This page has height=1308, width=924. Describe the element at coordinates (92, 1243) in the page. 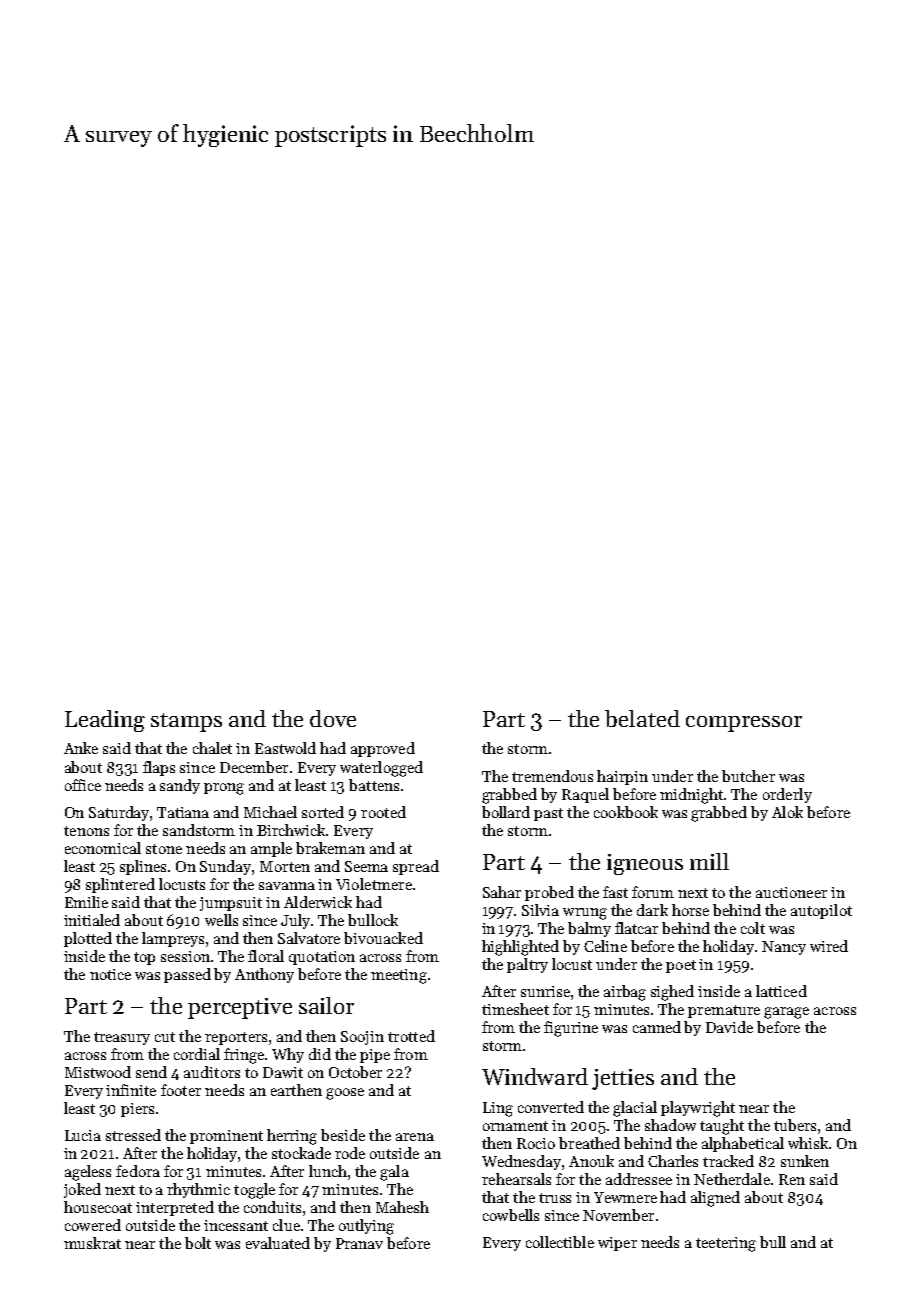

I see `muskrat` at that location.
